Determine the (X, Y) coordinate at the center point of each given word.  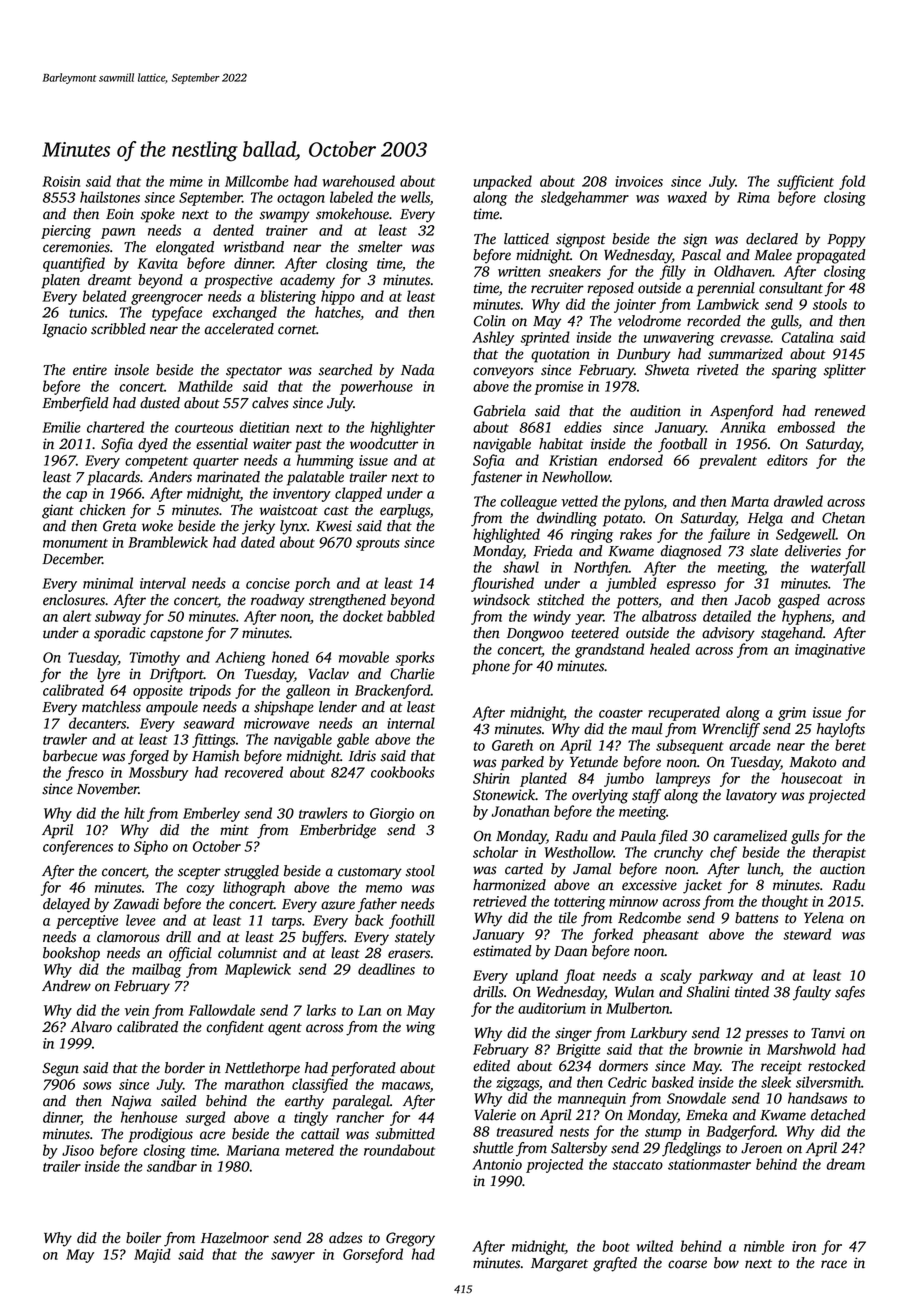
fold (852, 182)
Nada (417, 370)
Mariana (252, 1150)
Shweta (667, 370)
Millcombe (257, 181)
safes (850, 993)
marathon (254, 1084)
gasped (799, 601)
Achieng (240, 658)
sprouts (378, 545)
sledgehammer (585, 198)
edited (491, 1066)
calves (270, 403)
